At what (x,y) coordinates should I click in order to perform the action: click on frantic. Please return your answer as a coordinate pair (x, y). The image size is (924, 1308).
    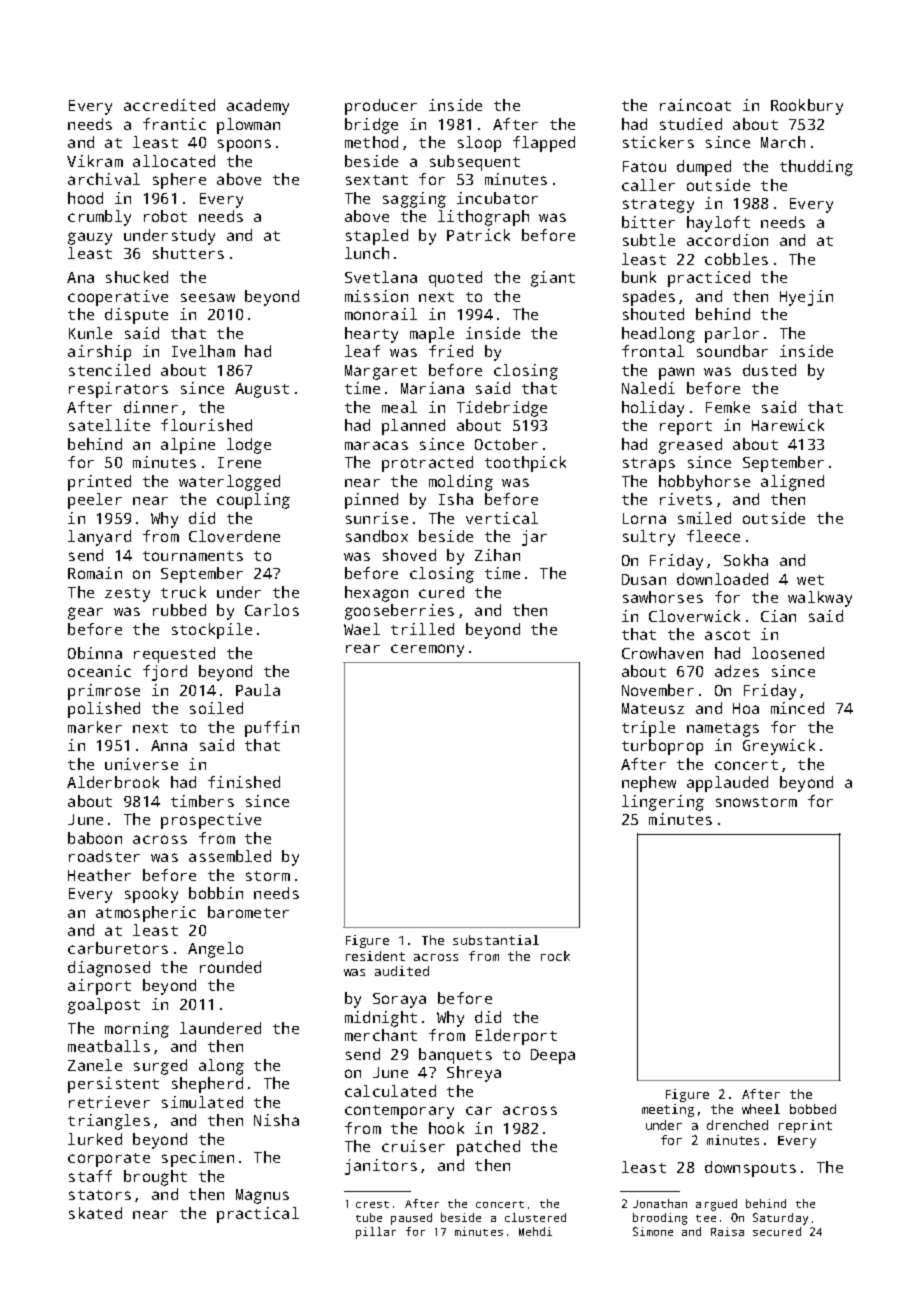
    Looking at the image, I should click on (174, 124).
